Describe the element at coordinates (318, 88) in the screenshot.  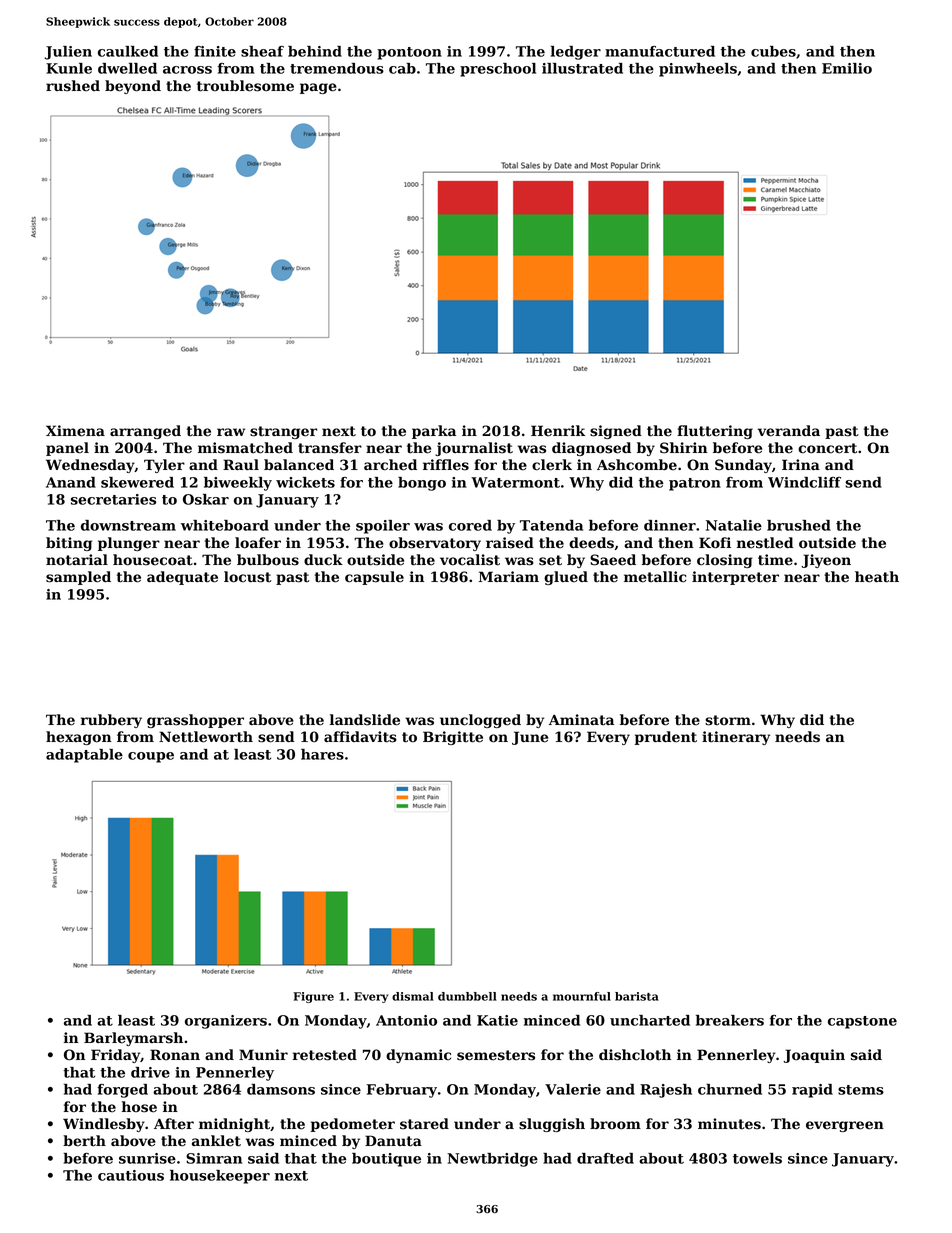
I see `page` at that location.
